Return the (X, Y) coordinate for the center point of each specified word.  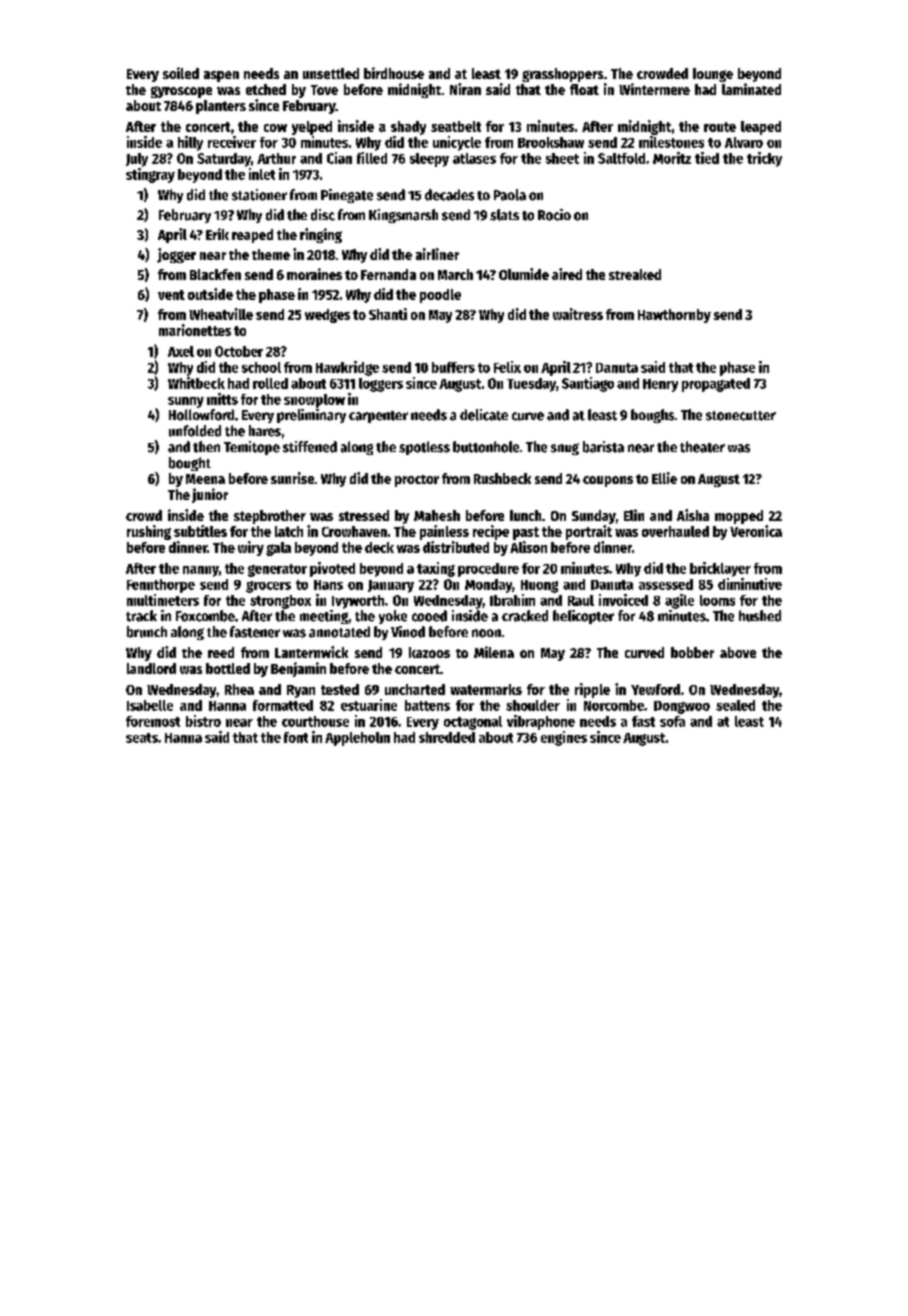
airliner (437, 254)
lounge (713, 75)
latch (289, 531)
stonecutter (741, 416)
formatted (283, 705)
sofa (672, 721)
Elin (634, 515)
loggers (381, 385)
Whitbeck (196, 383)
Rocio (554, 215)
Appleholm (357, 739)
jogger (176, 255)
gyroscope (181, 92)
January (391, 586)
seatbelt (456, 126)
